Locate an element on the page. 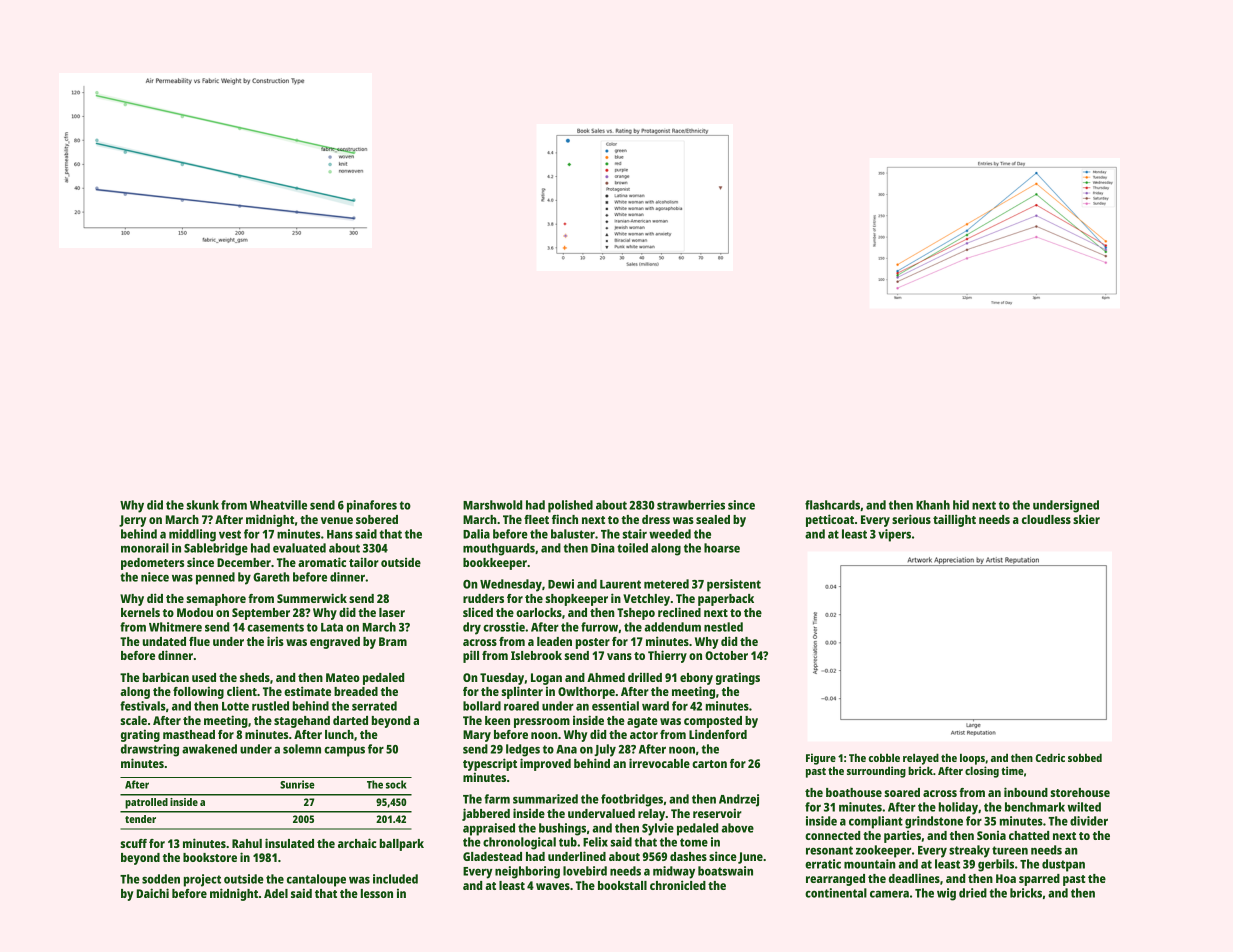 The height and width of the page is (952, 1233). niece is located at coordinates (155, 577).
